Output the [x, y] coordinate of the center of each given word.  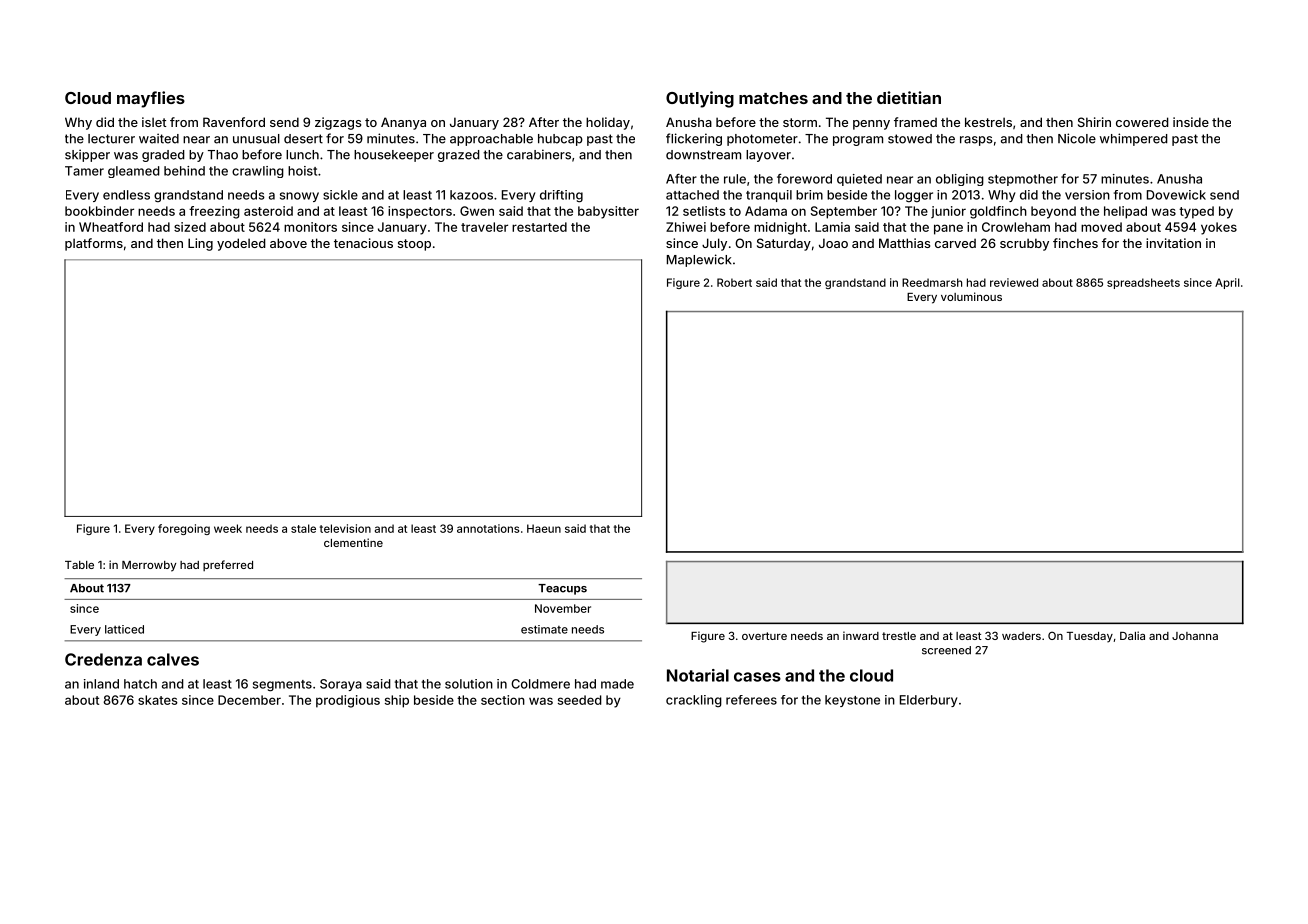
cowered [1142, 122]
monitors [310, 227]
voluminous [971, 296]
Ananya [403, 123]
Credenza [103, 659]
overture [764, 636]
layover [768, 156]
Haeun [544, 528]
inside [1191, 122]
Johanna [1195, 636]
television [345, 528]
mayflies [151, 99]
